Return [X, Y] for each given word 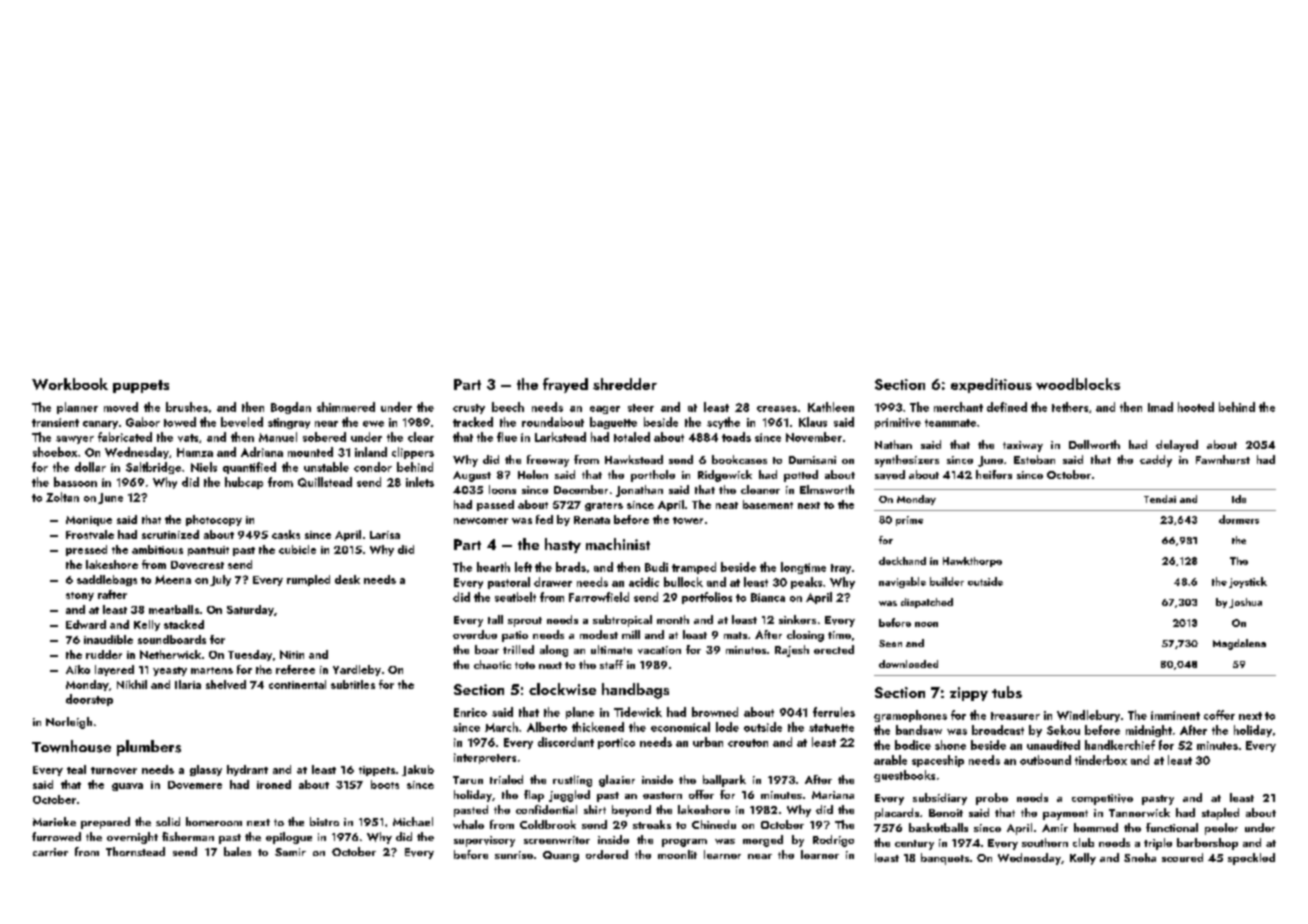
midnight [1149, 731]
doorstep [89, 700]
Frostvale [90, 534]
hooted [1196, 407]
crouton [748, 743]
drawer [553, 582]
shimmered [346, 407]
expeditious [991, 385]
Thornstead [135, 851]
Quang [561, 856]
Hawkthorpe [972, 562]
